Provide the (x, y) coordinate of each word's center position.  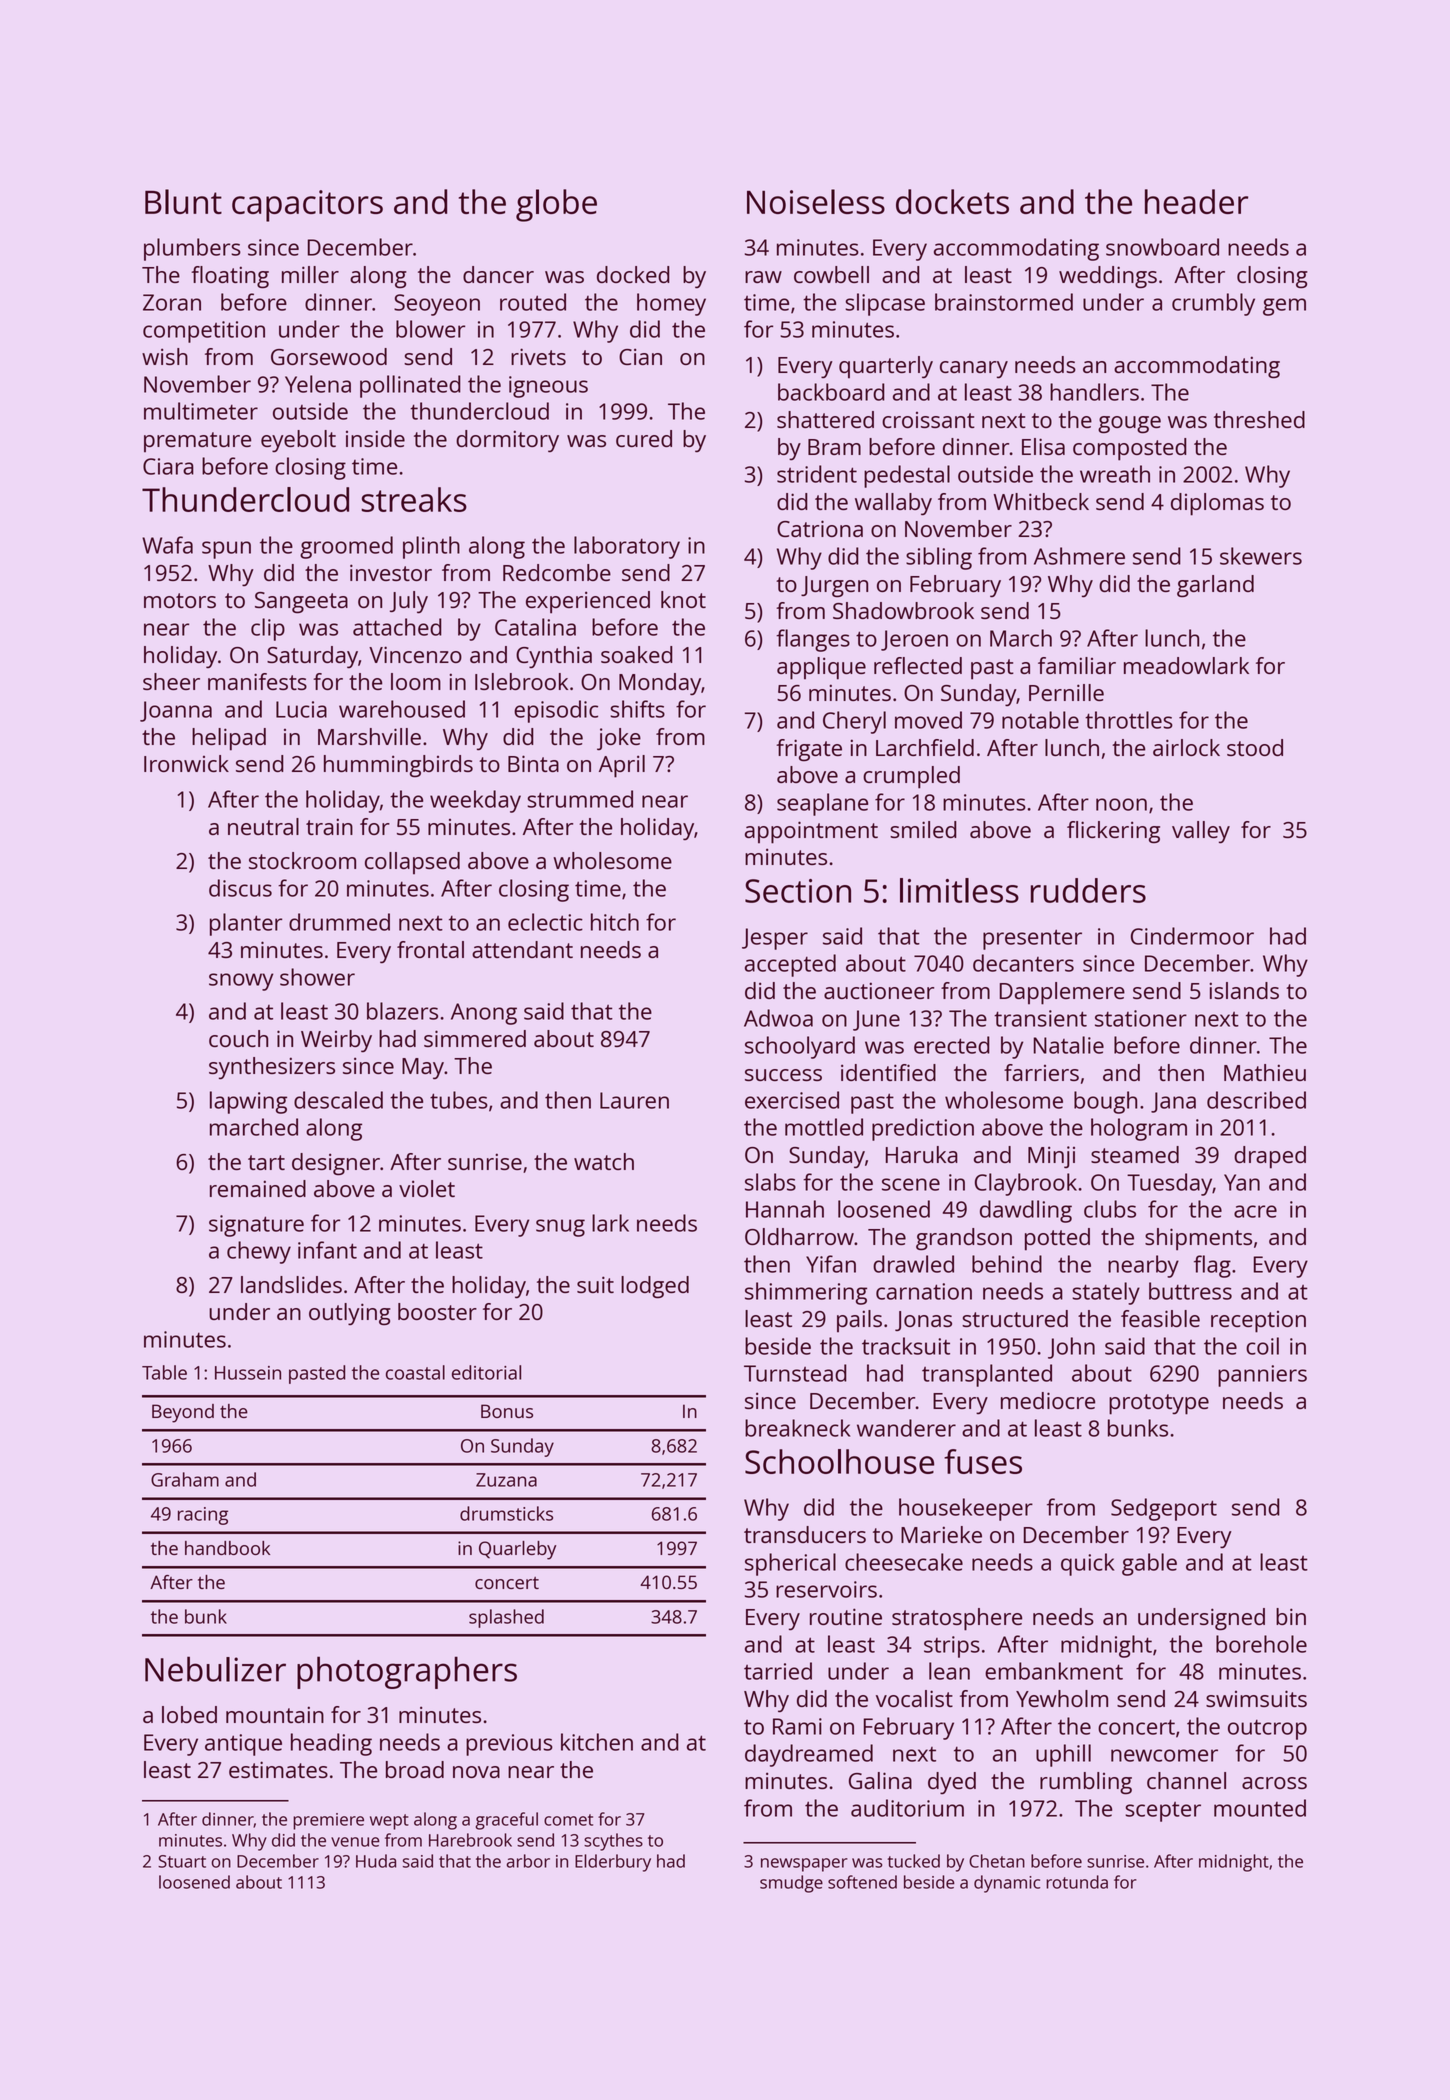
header (1196, 201)
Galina (880, 1780)
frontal (430, 949)
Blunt (183, 201)
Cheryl (854, 722)
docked (633, 274)
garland (1215, 586)
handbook (227, 1548)
